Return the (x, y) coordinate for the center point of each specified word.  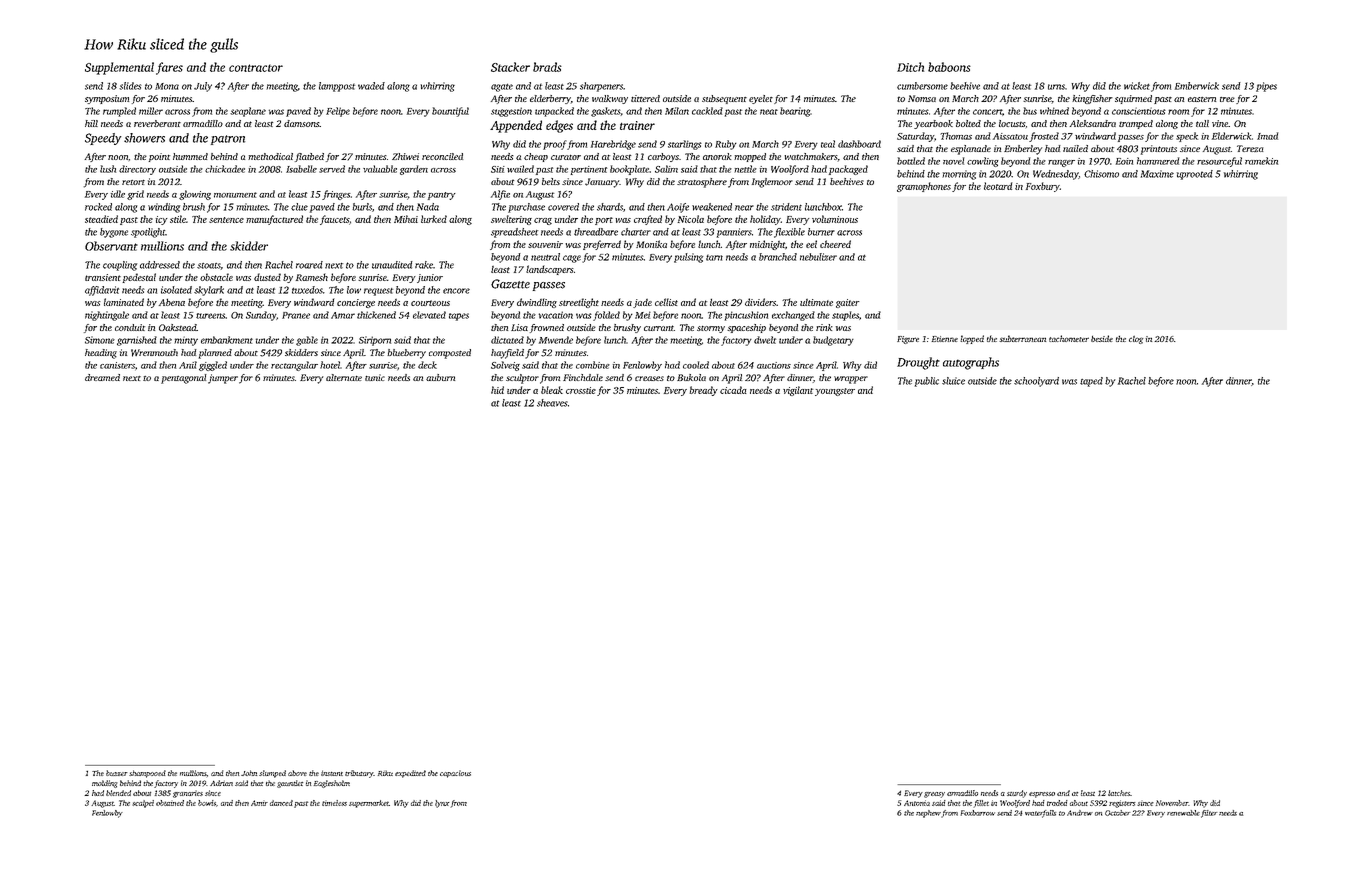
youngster (835, 392)
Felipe (338, 112)
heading (101, 354)
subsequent (724, 99)
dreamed (102, 377)
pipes (1266, 87)
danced (281, 803)
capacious (455, 774)
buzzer (117, 773)
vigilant (798, 391)
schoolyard (1036, 382)
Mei (643, 315)
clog (1136, 340)
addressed (160, 265)
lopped (972, 339)
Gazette (510, 284)
